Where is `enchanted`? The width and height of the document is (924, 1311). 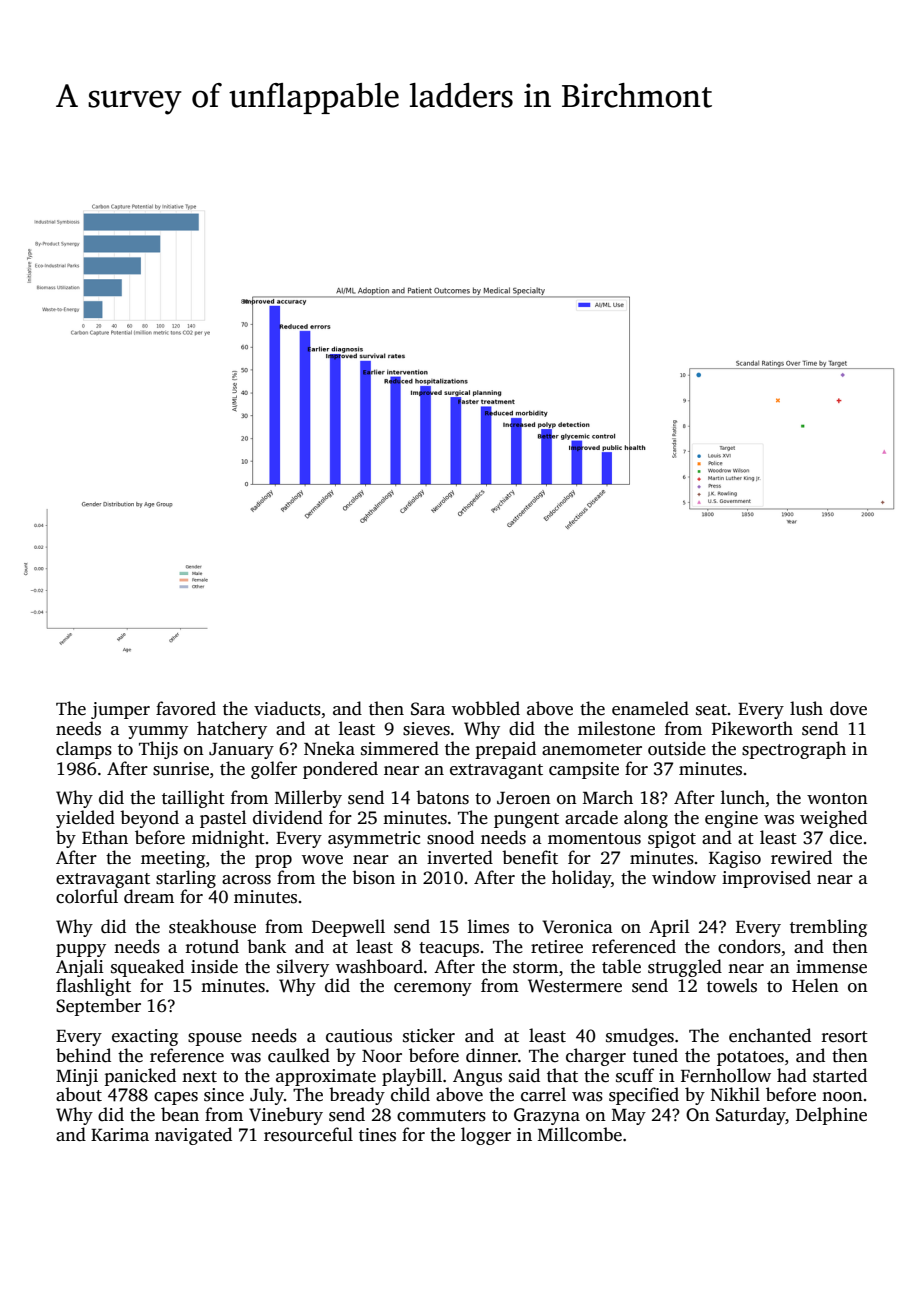
enchanted is located at coordinates (770, 1035).
